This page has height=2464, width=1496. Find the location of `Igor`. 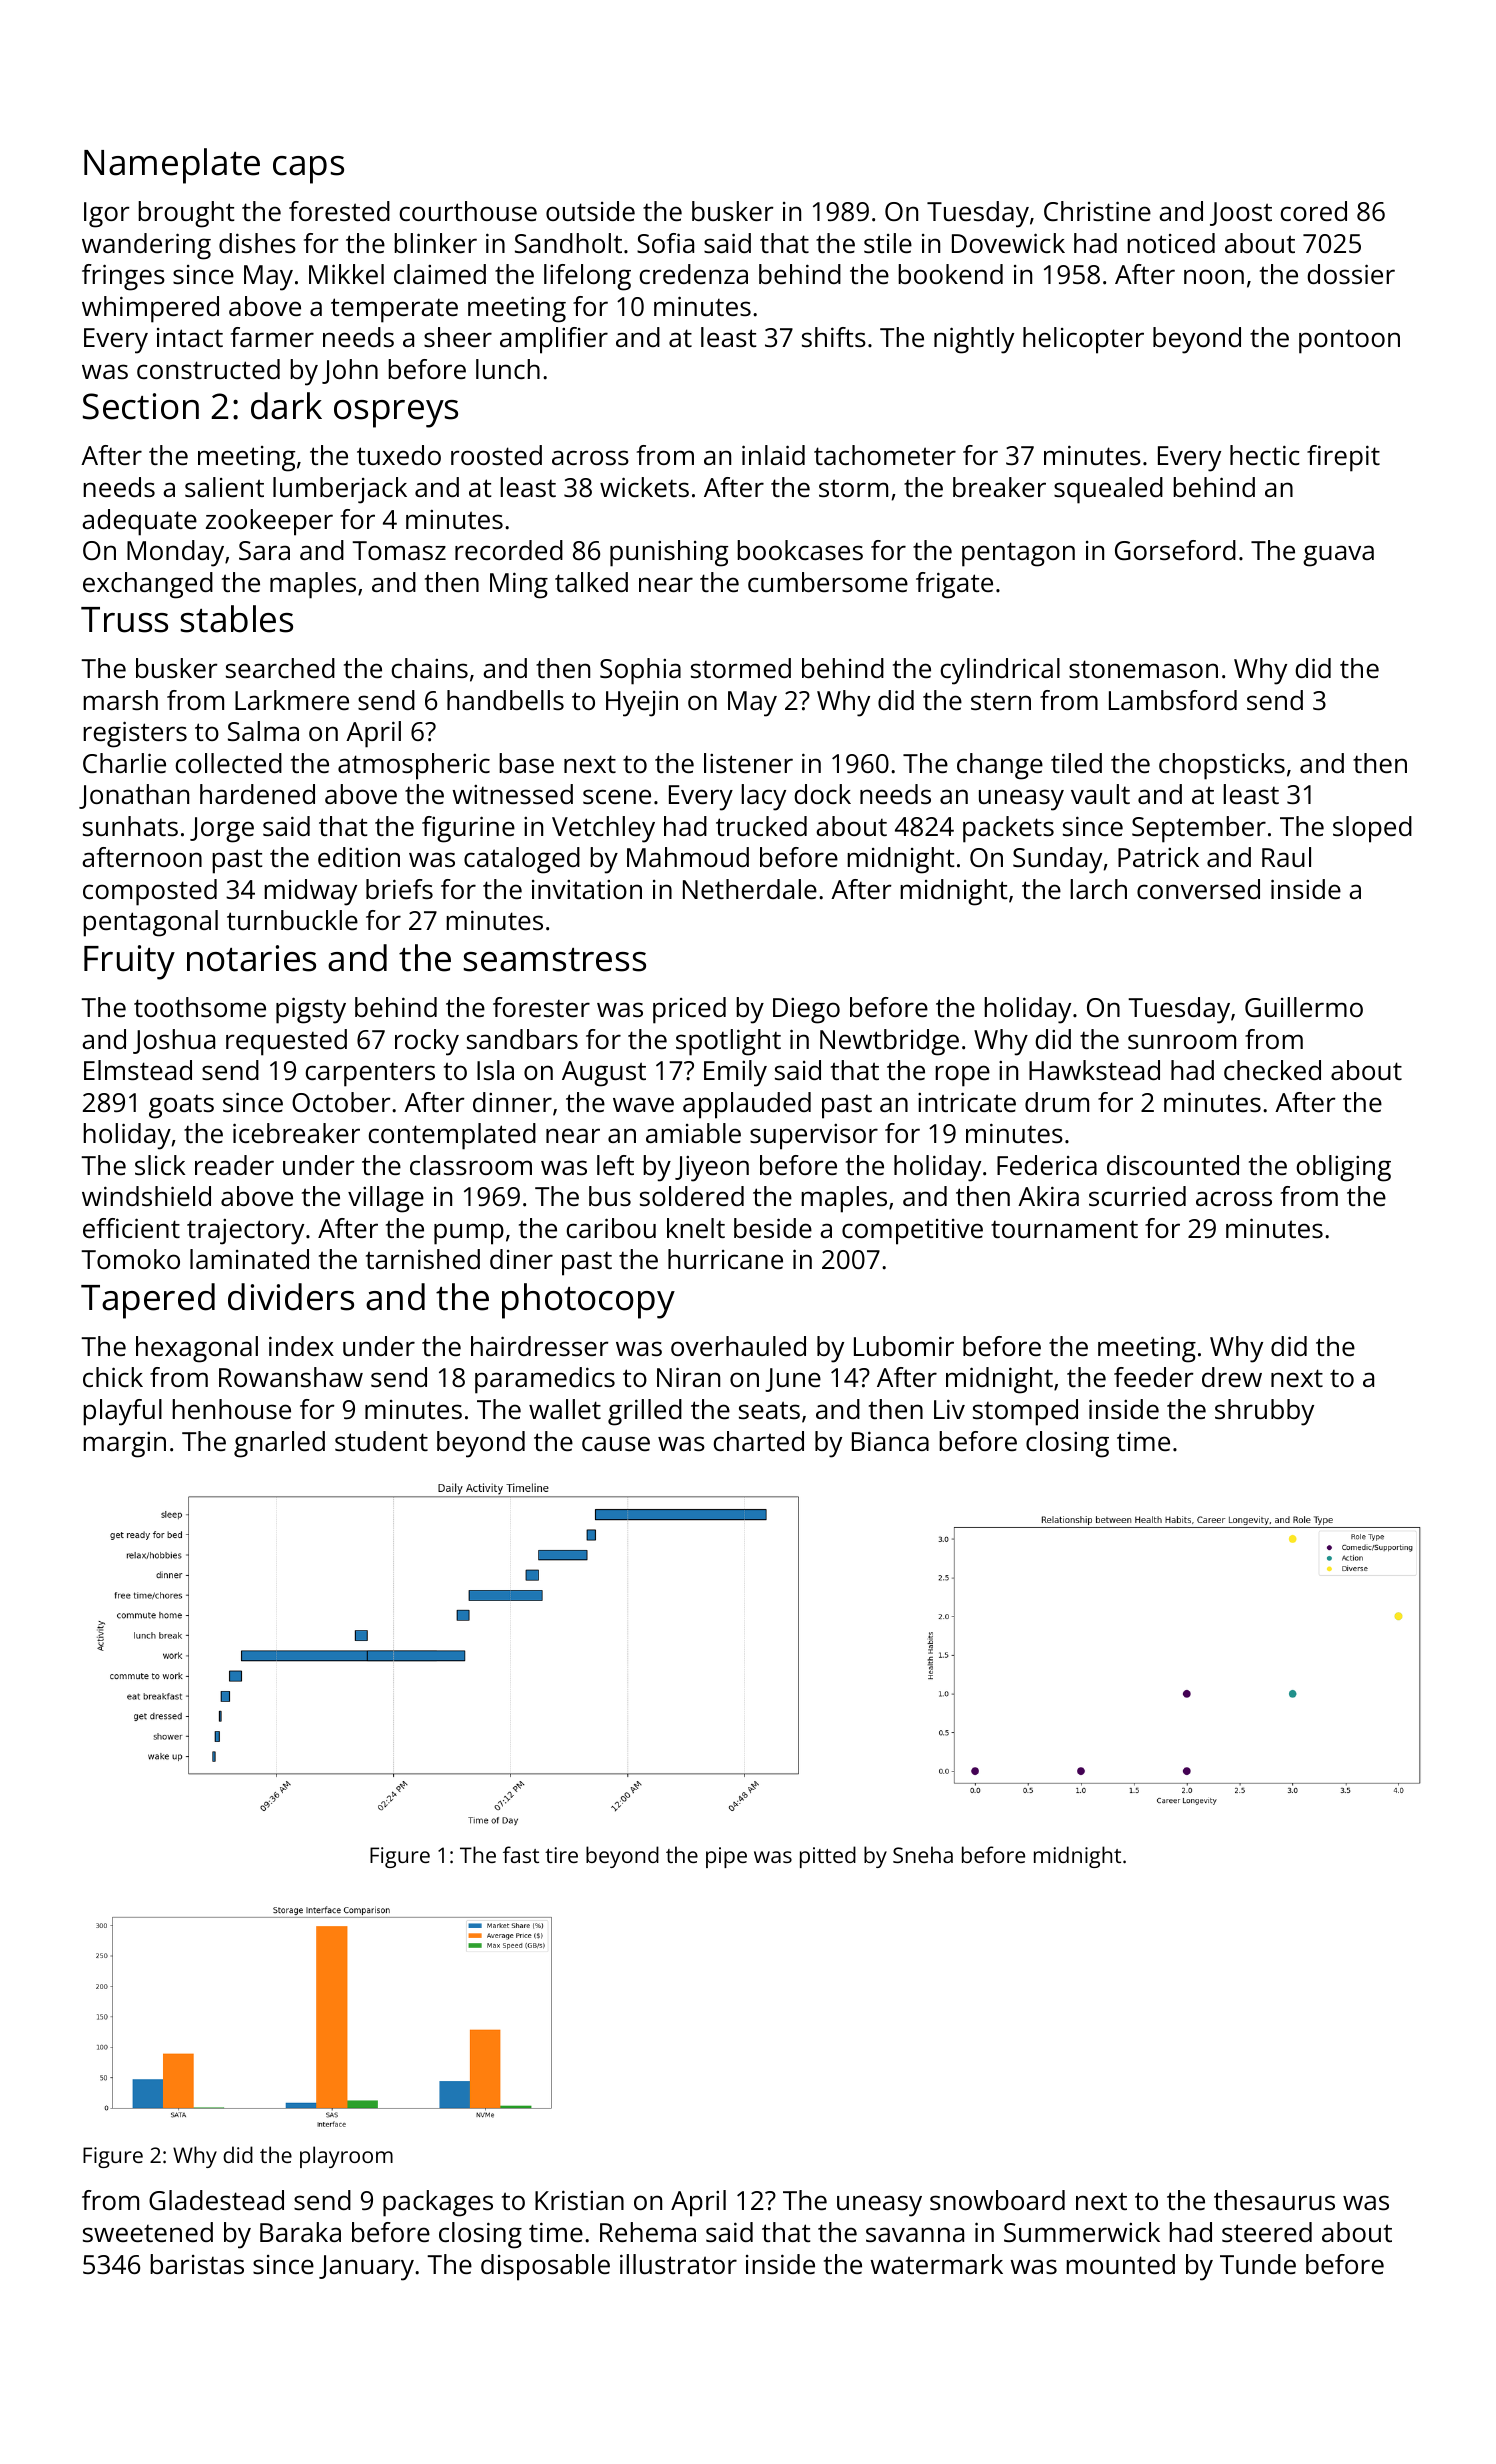

Igor is located at coordinates (107, 215).
